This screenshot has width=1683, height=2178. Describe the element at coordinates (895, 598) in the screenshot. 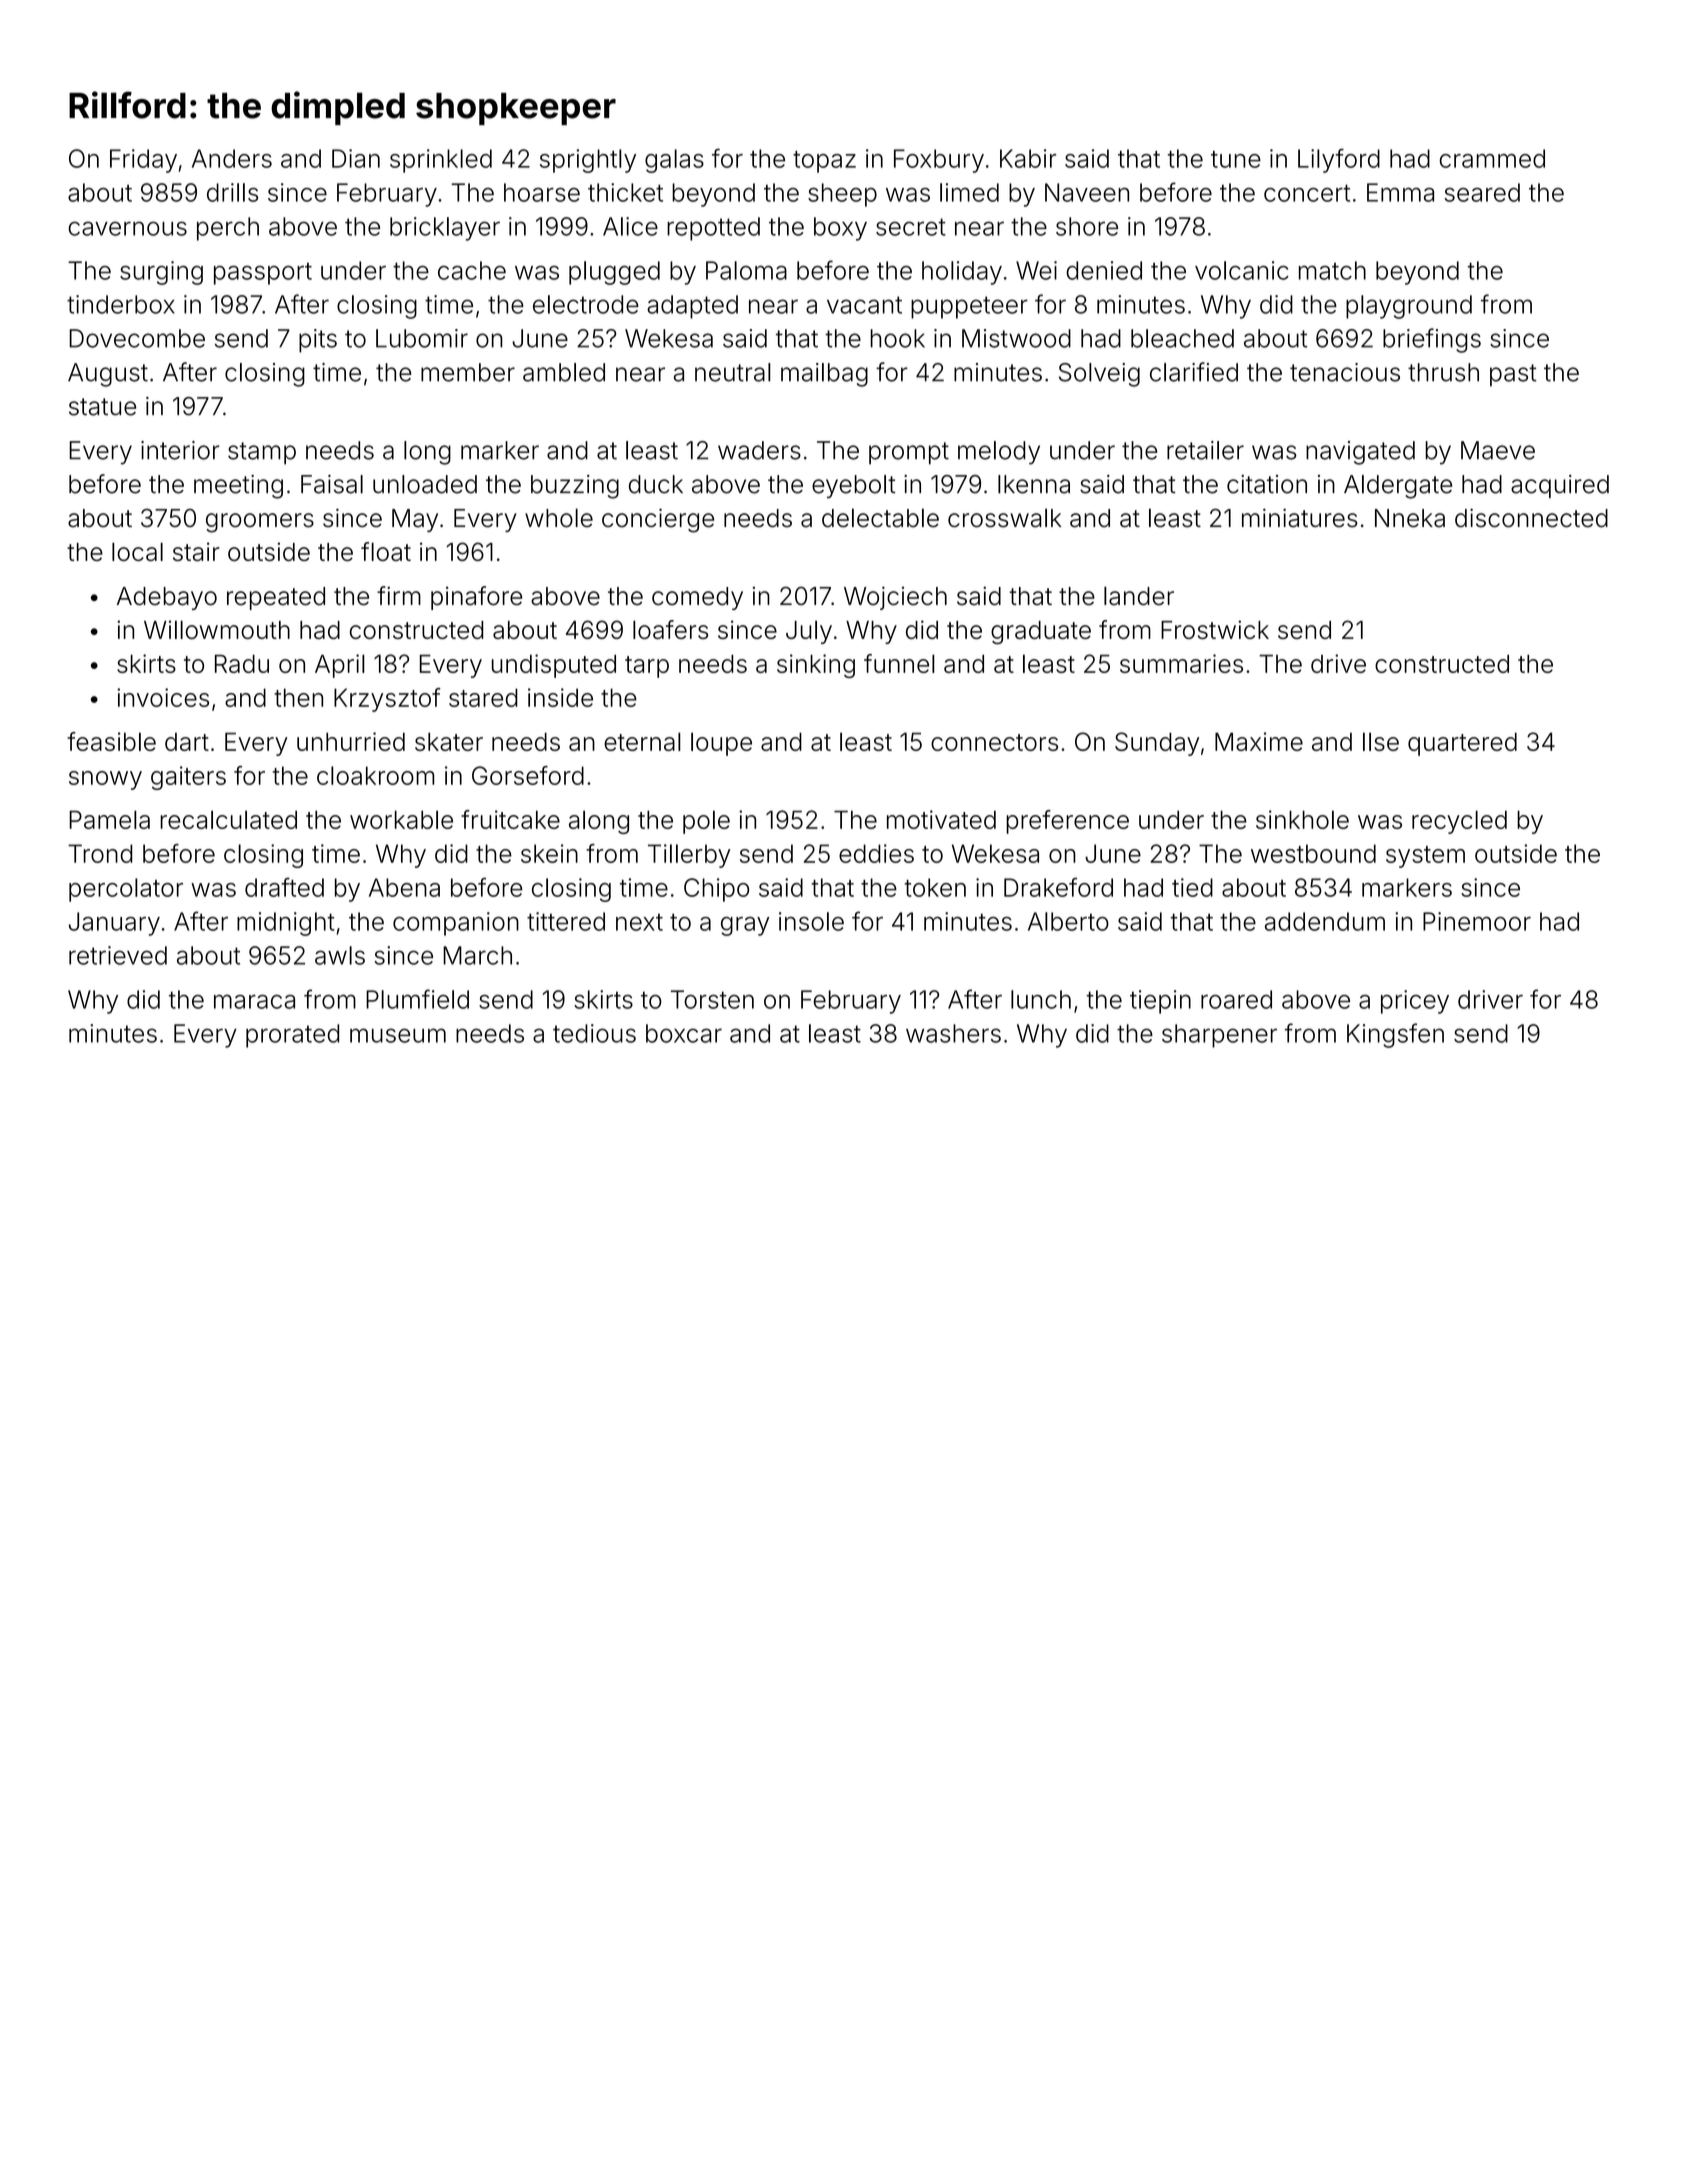

I see `Wojciech` at that location.
